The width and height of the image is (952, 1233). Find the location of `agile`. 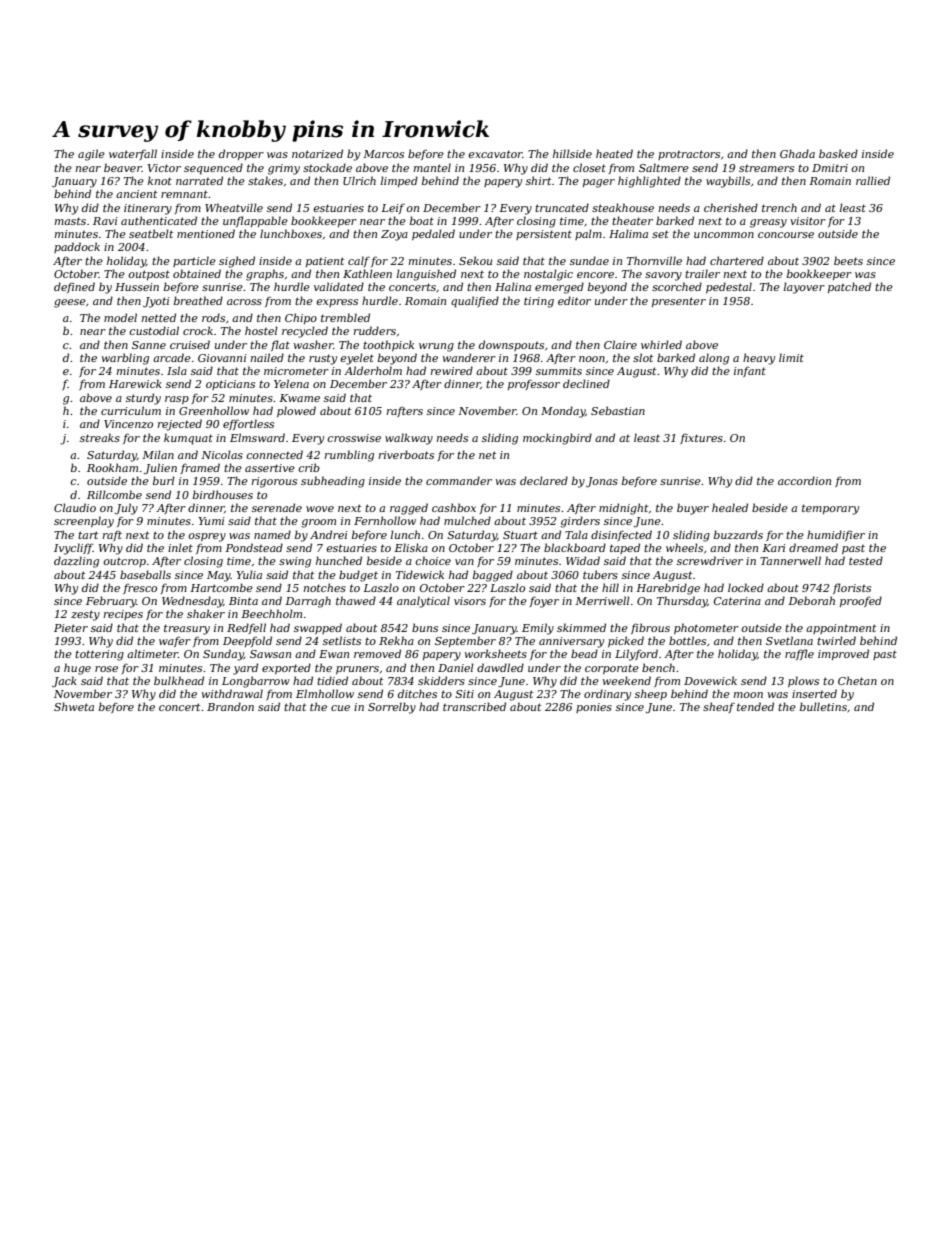

agile is located at coordinates (91, 155).
